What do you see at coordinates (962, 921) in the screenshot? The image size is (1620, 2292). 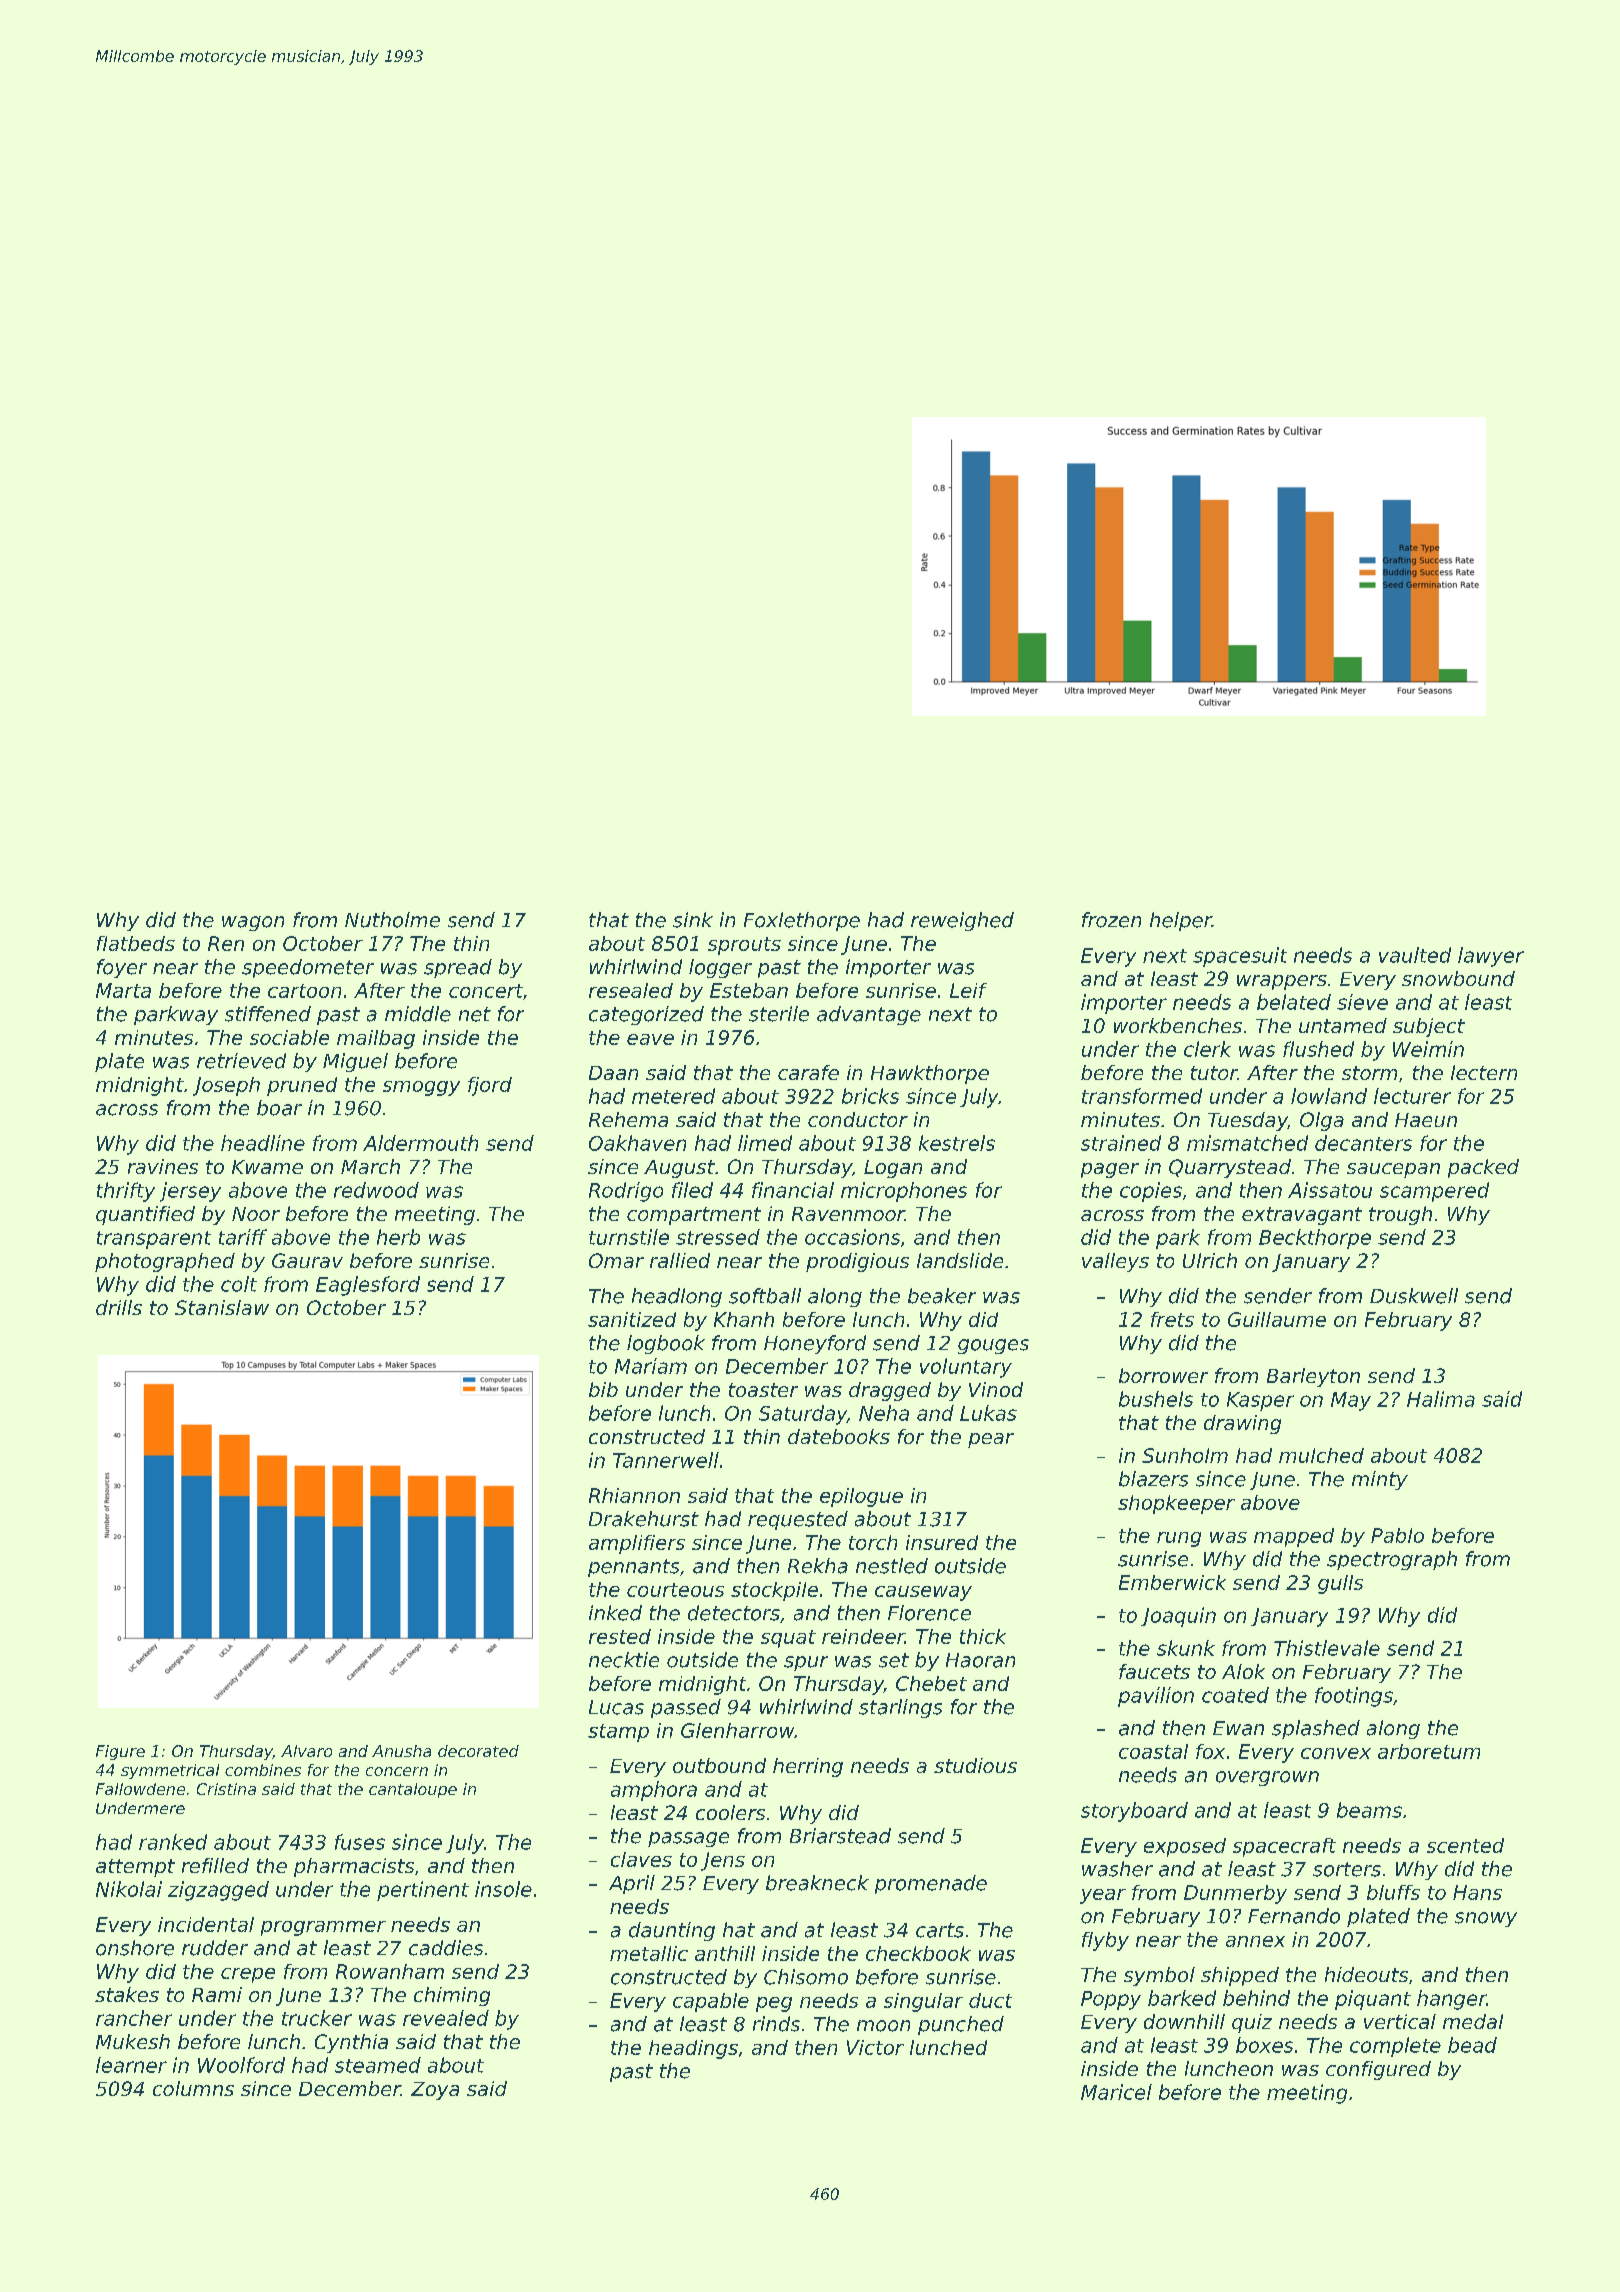 I see `reweighed` at bounding box center [962, 921].
